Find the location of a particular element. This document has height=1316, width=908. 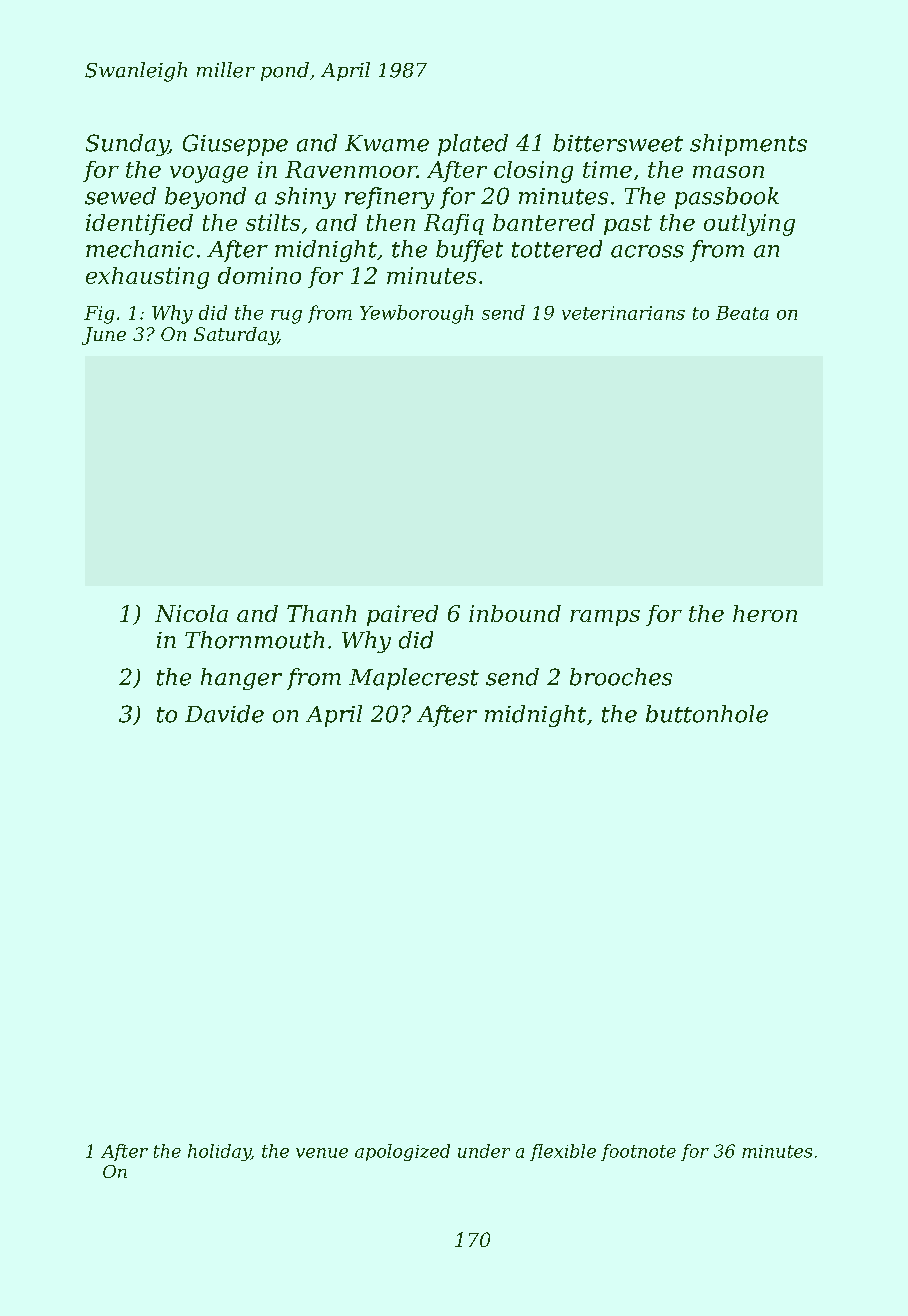

Davide is located at coordinates (224, 714).
